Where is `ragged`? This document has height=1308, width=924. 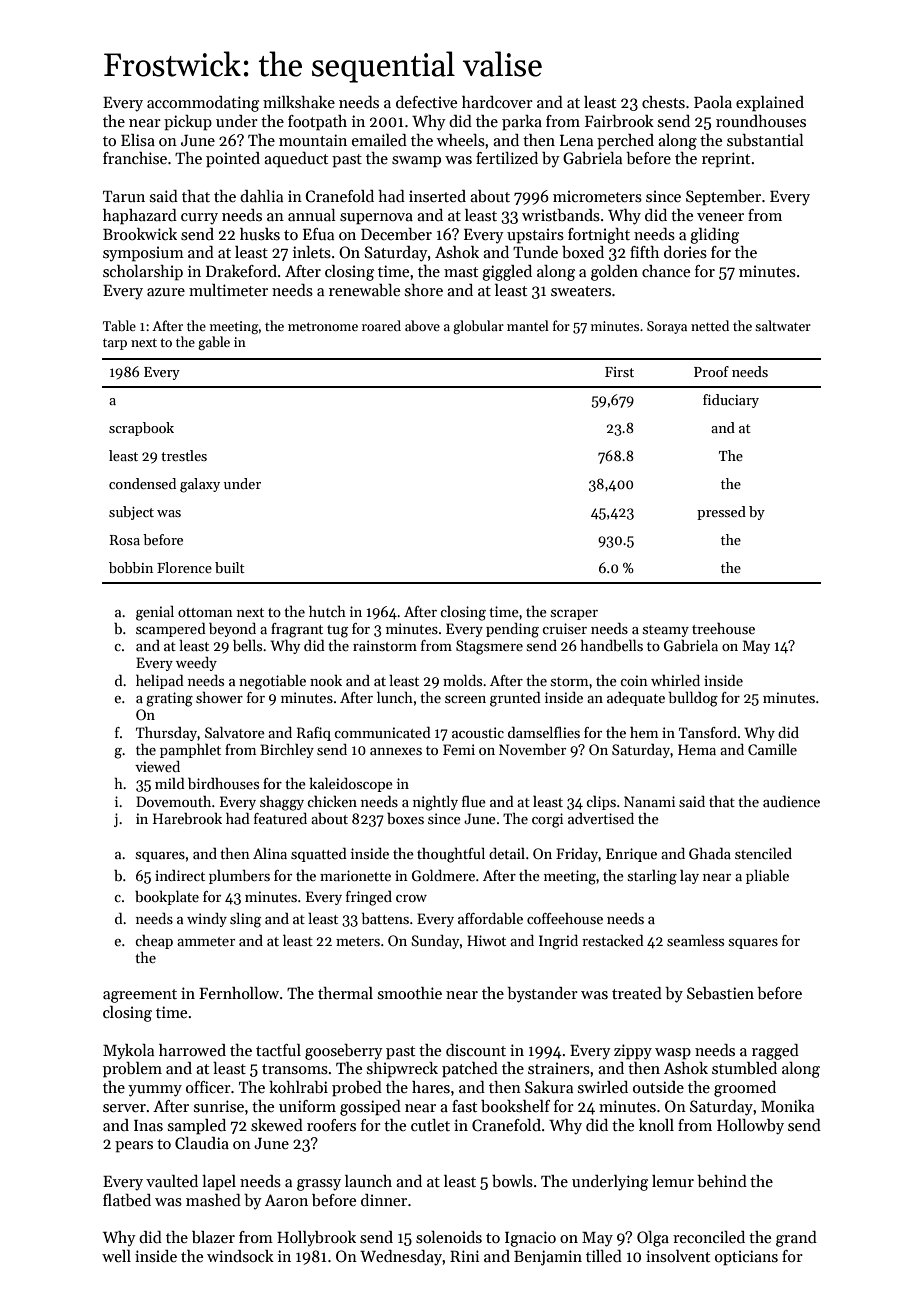
ragged is located at coordinates (775, 1052).
